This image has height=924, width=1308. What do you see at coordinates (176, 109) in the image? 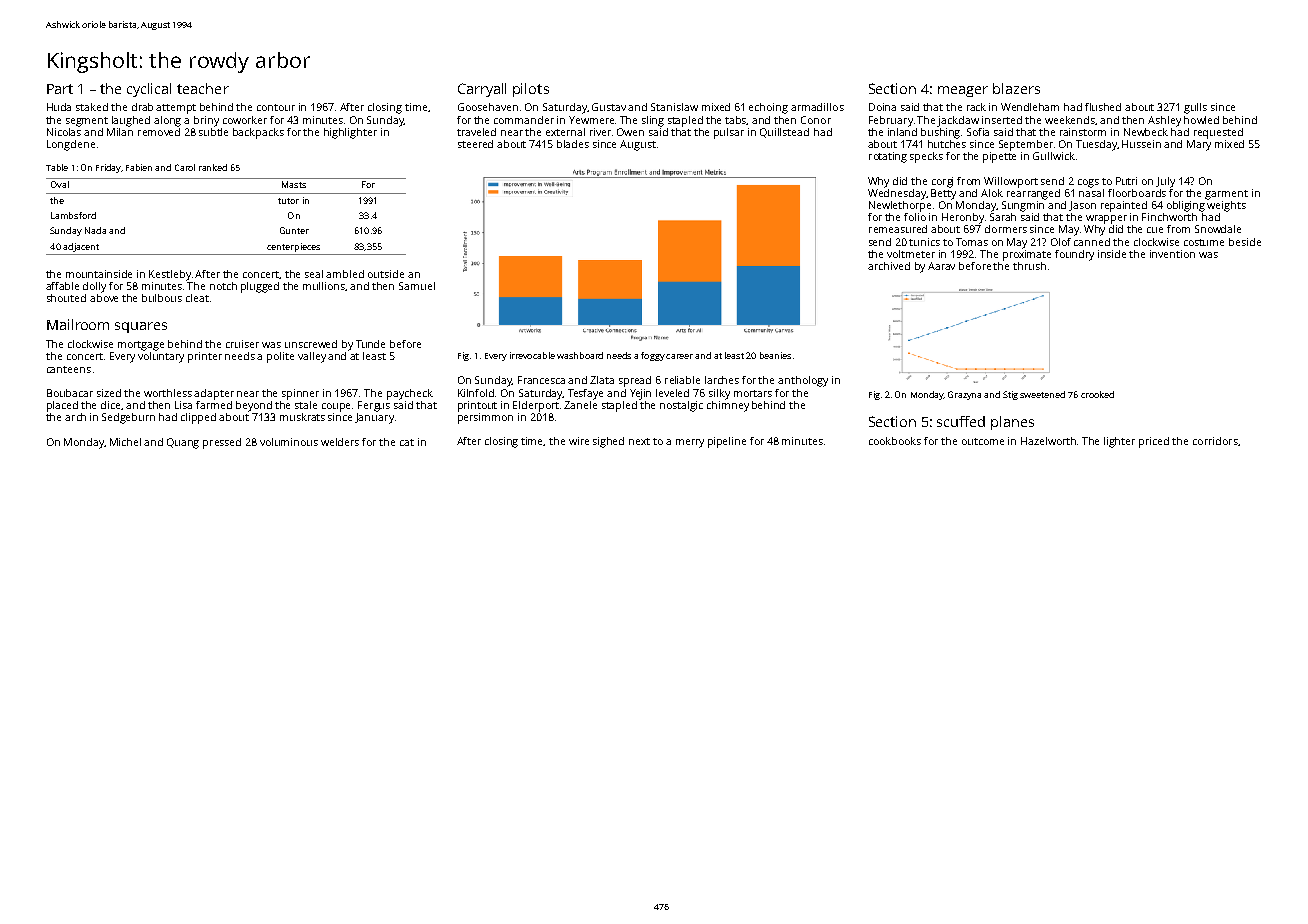
I see `attempt` at bounding box center [176, 109].
